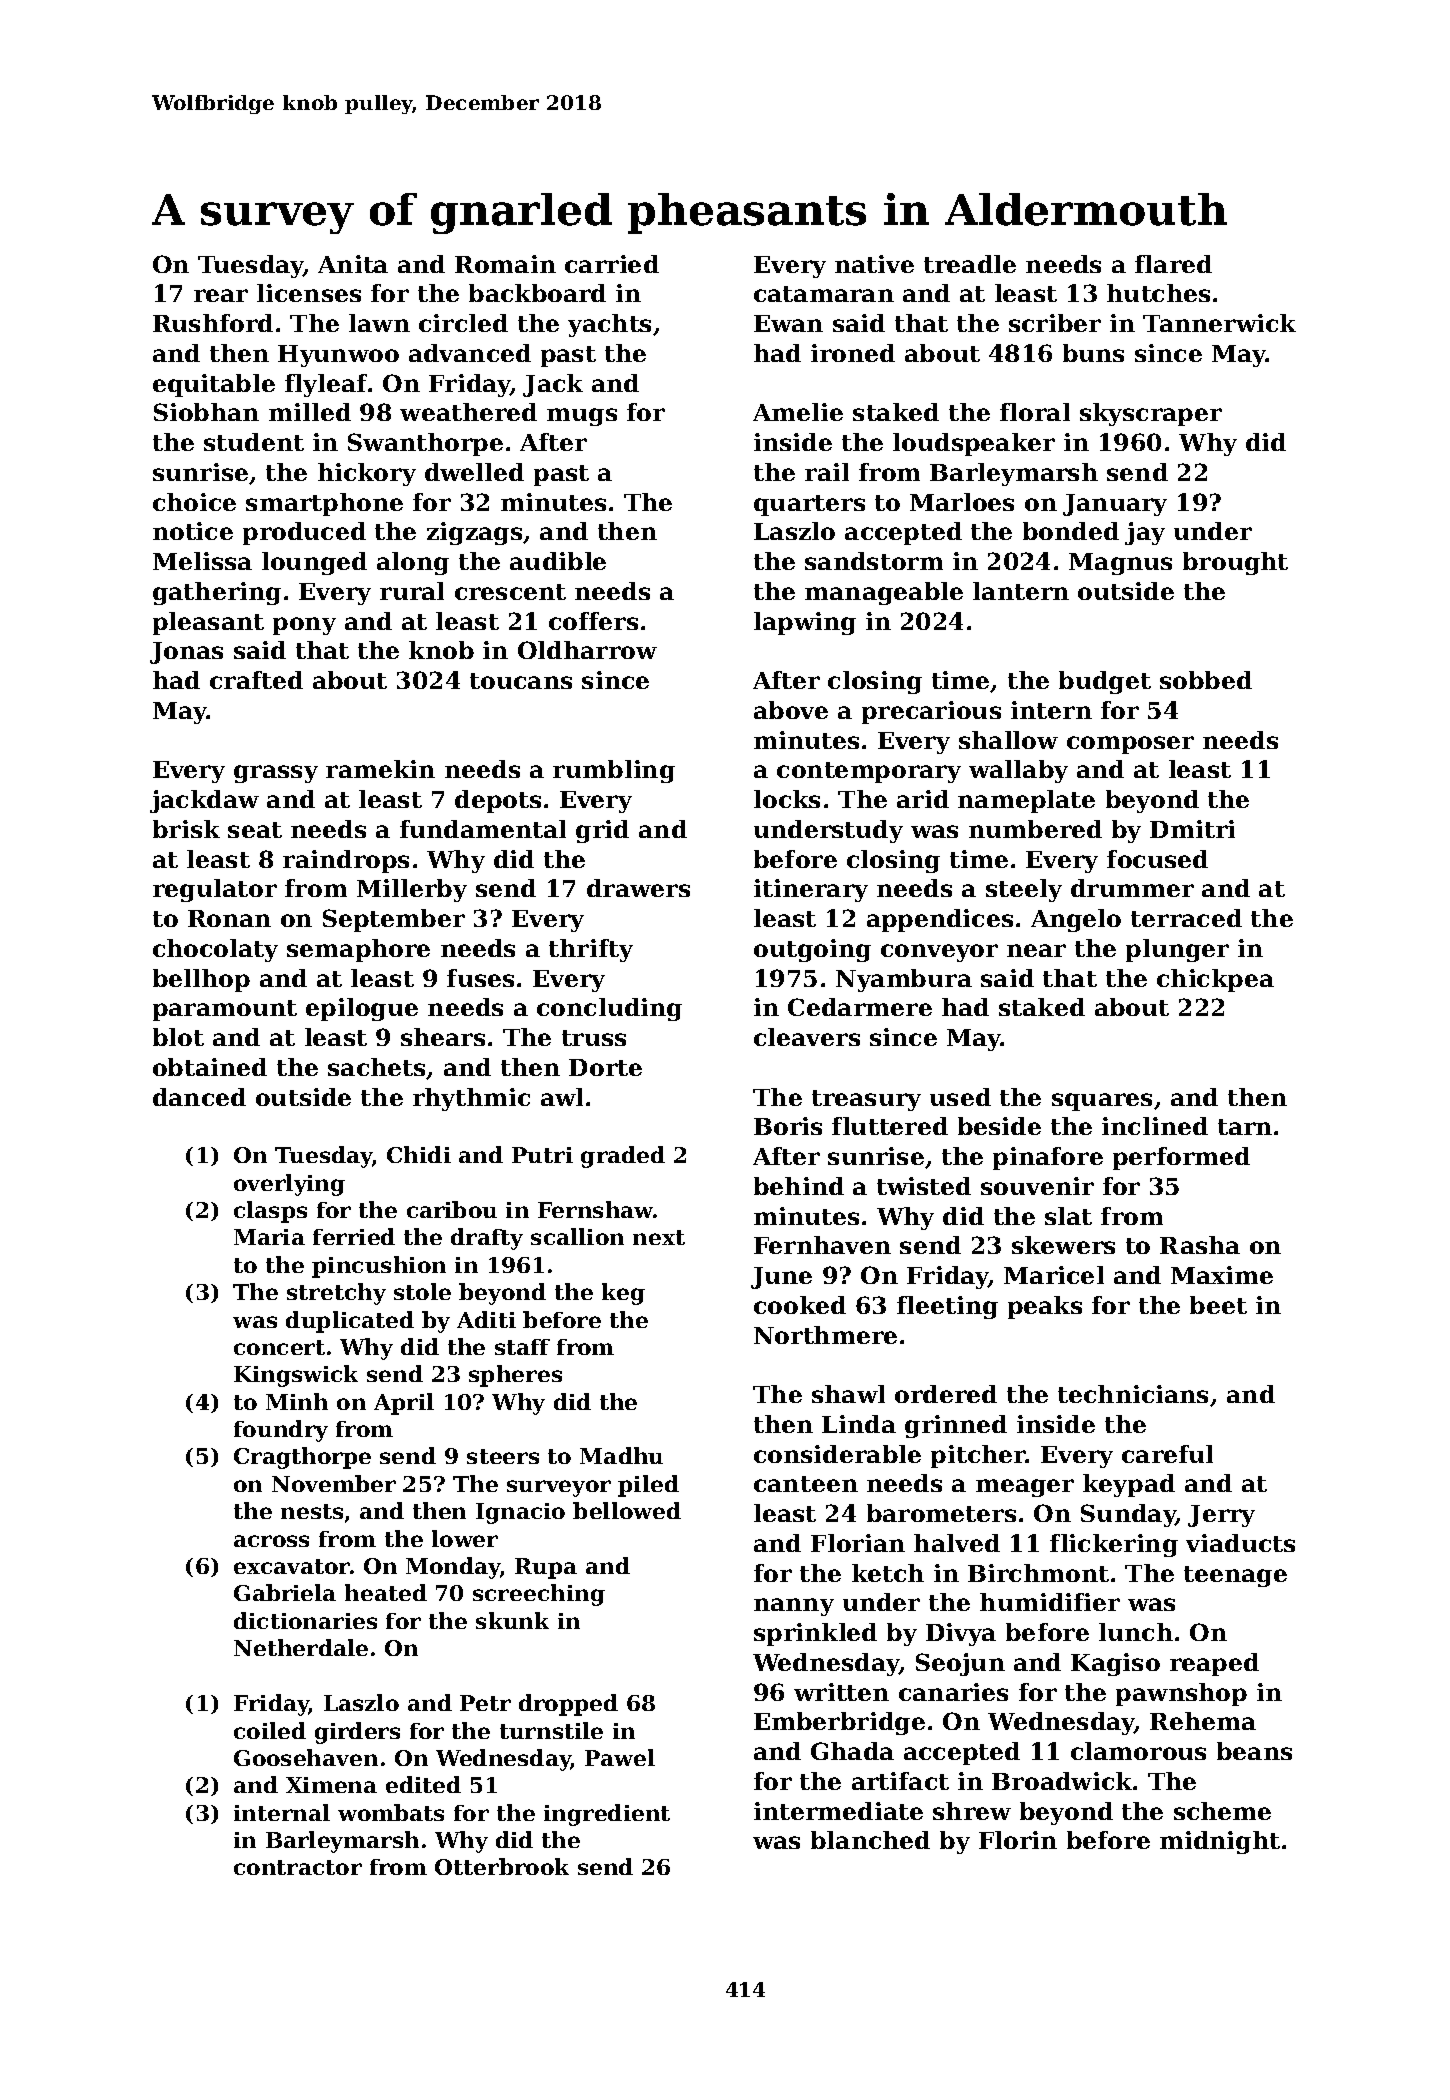 This page has height=2100, width=1450. What do you see at coordinates (468, 412) in the page?
I see `weathered` at bounding box center [468, 412].
